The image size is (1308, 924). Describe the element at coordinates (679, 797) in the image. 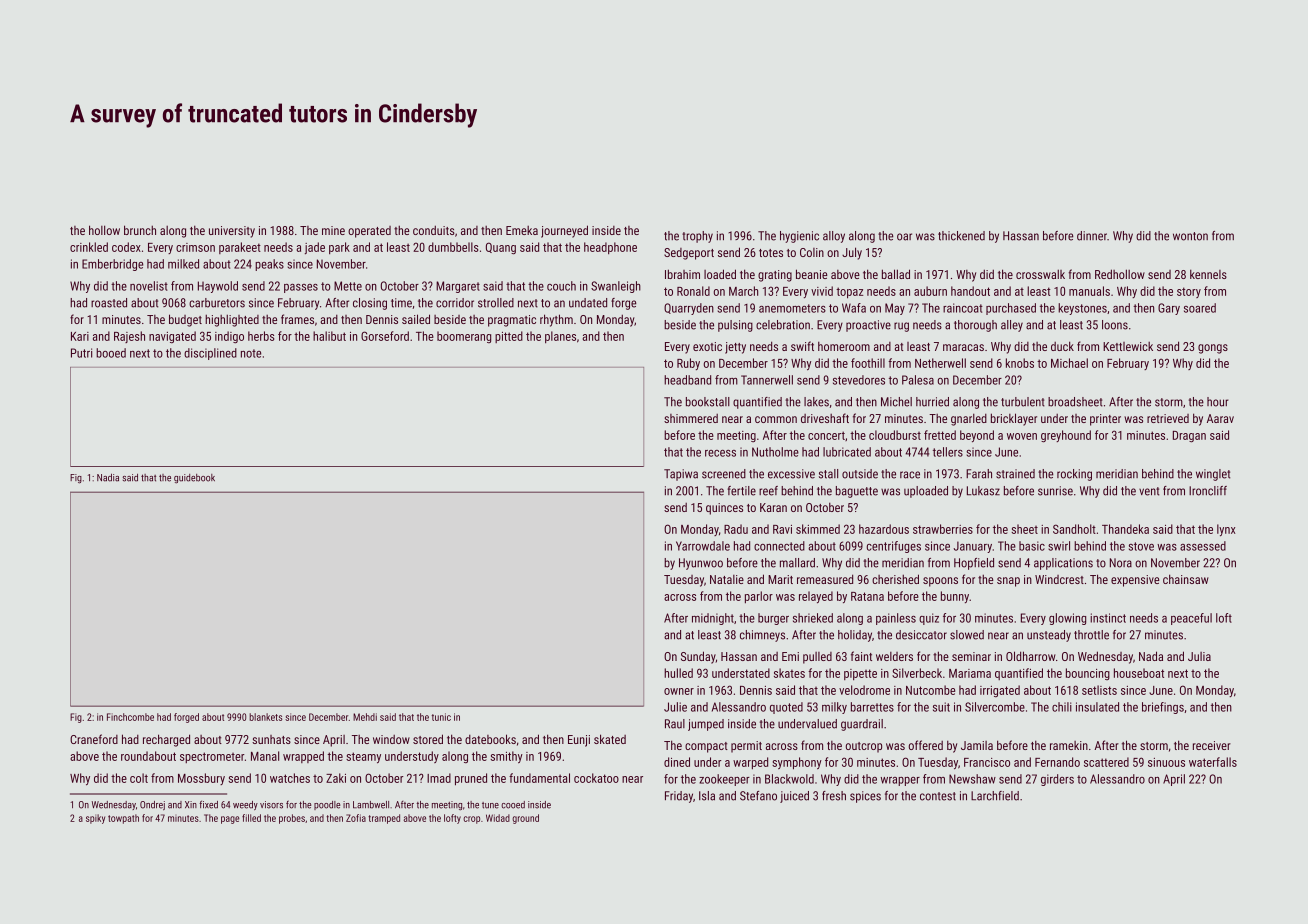

I see `Friday` at that location.
